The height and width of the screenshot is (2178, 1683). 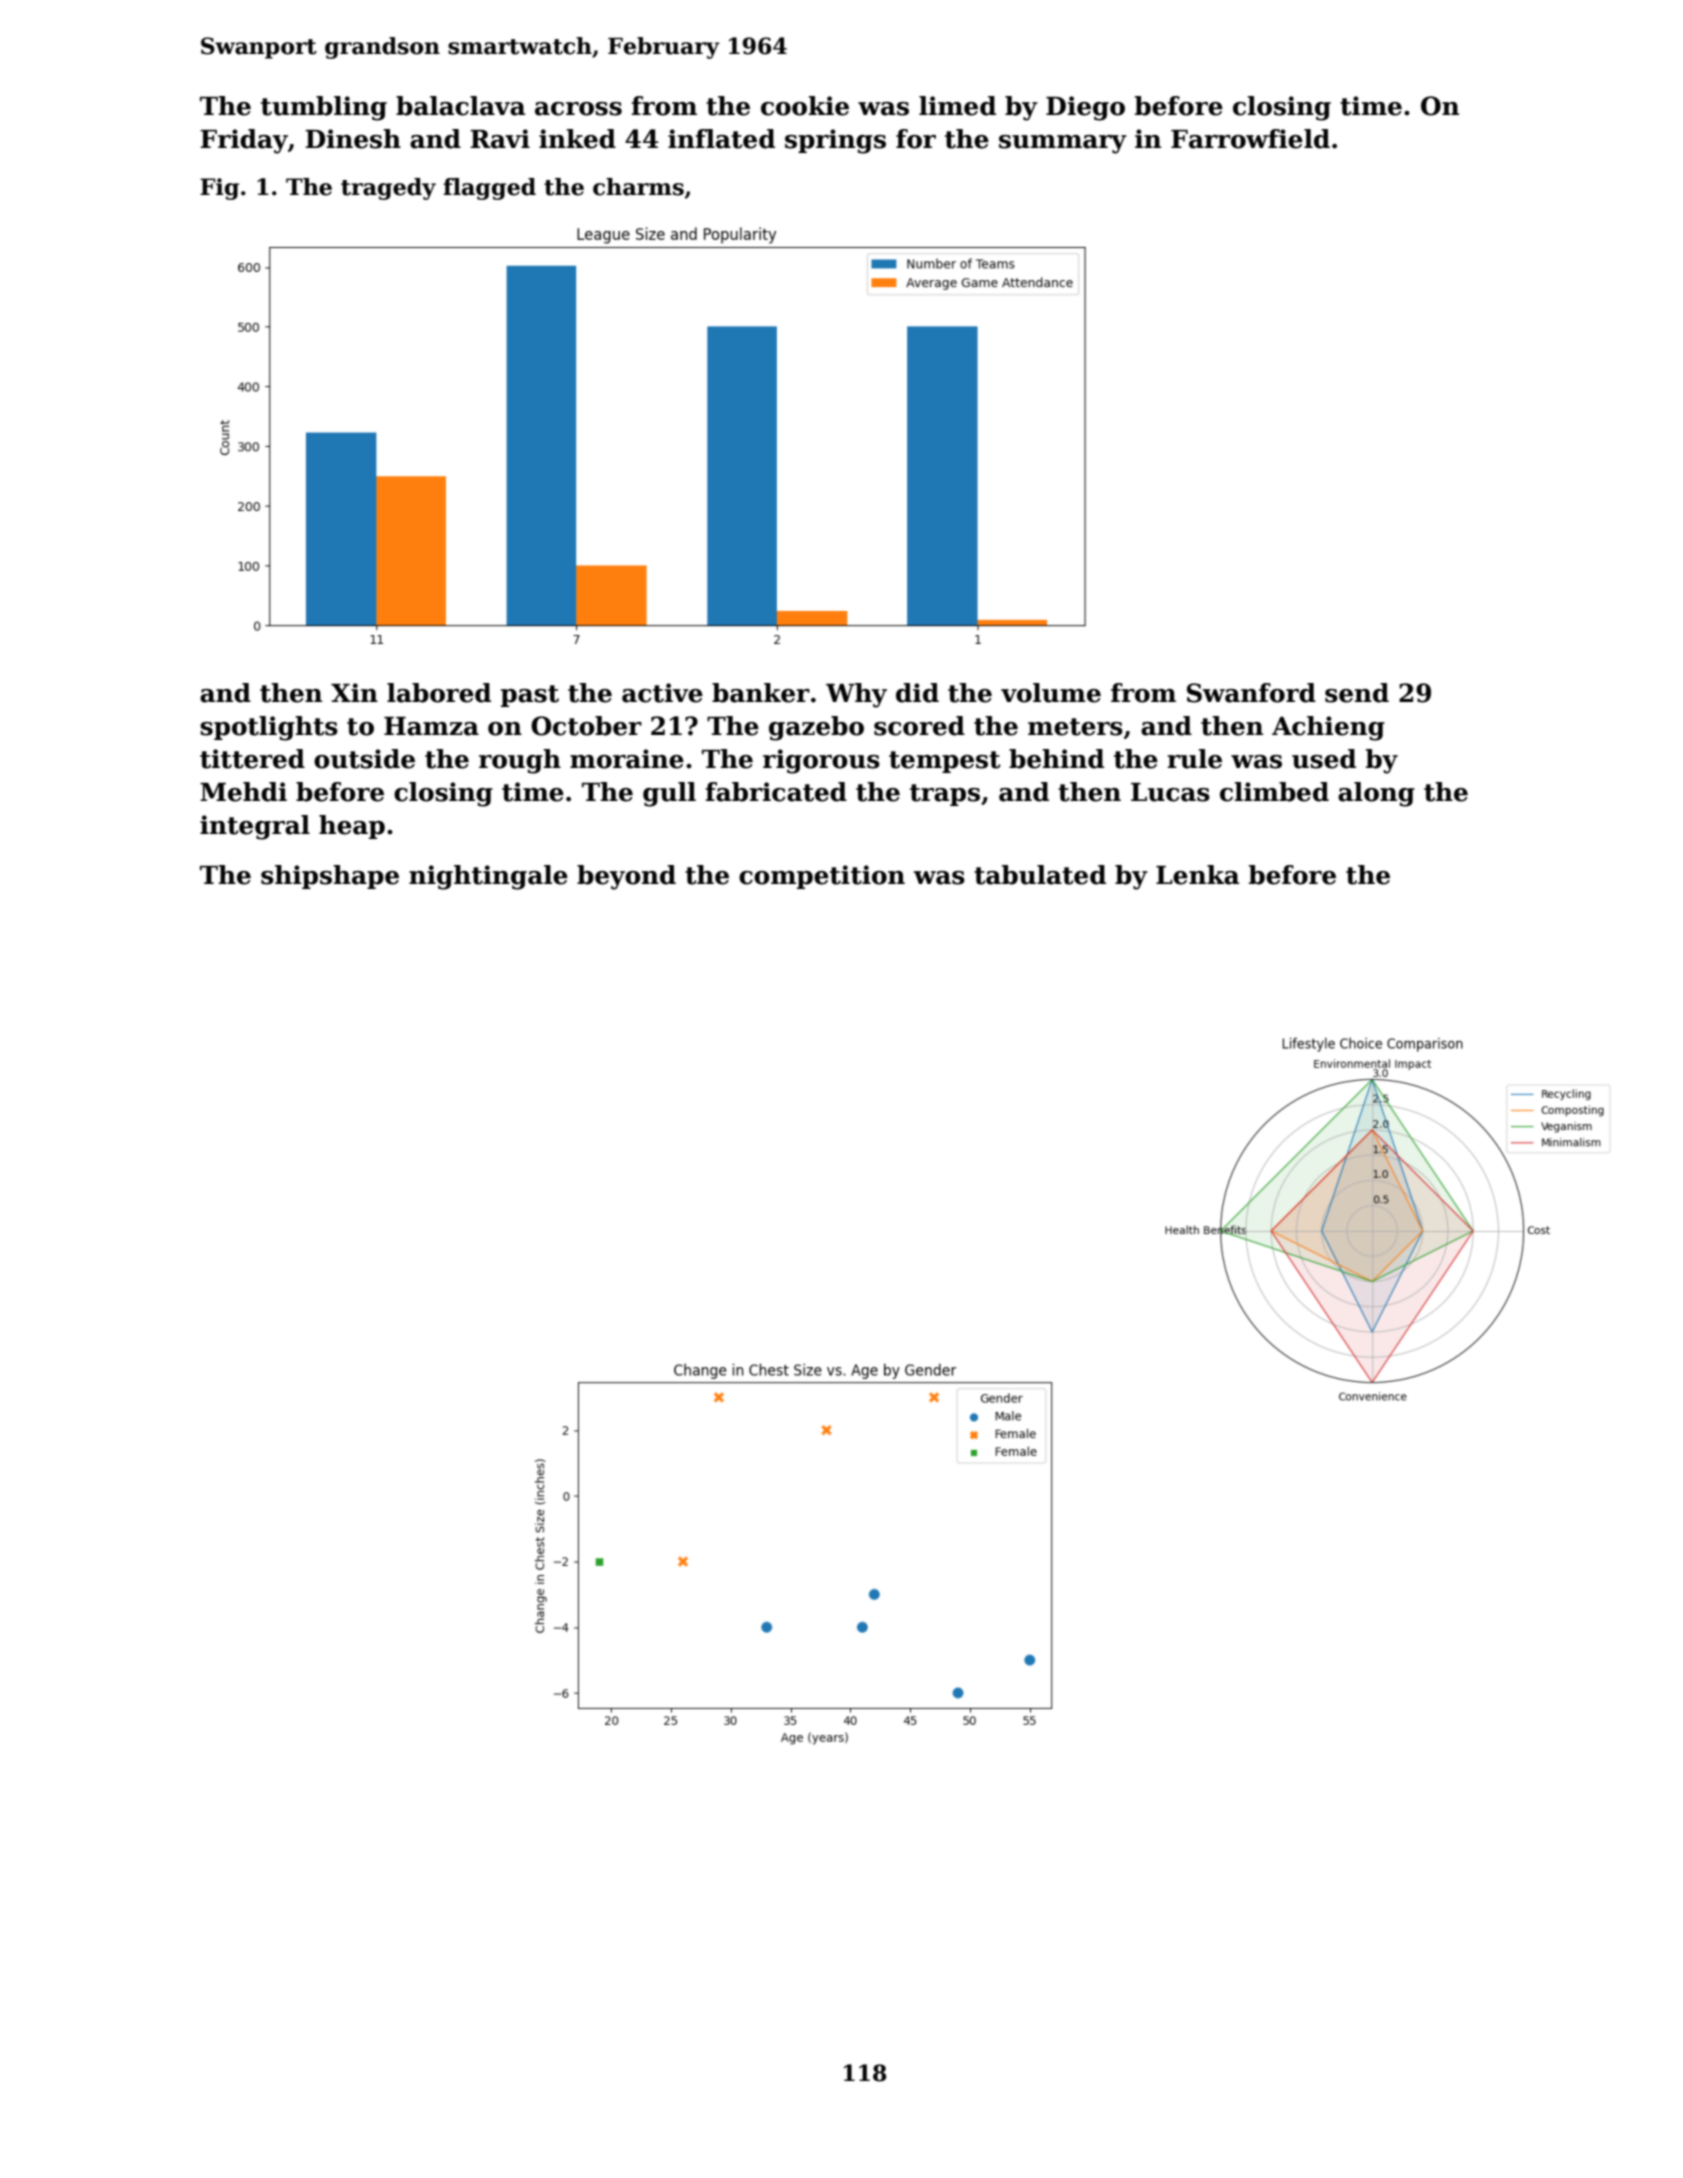 I want to click on Lenka, so click(x=1197, y=875).
